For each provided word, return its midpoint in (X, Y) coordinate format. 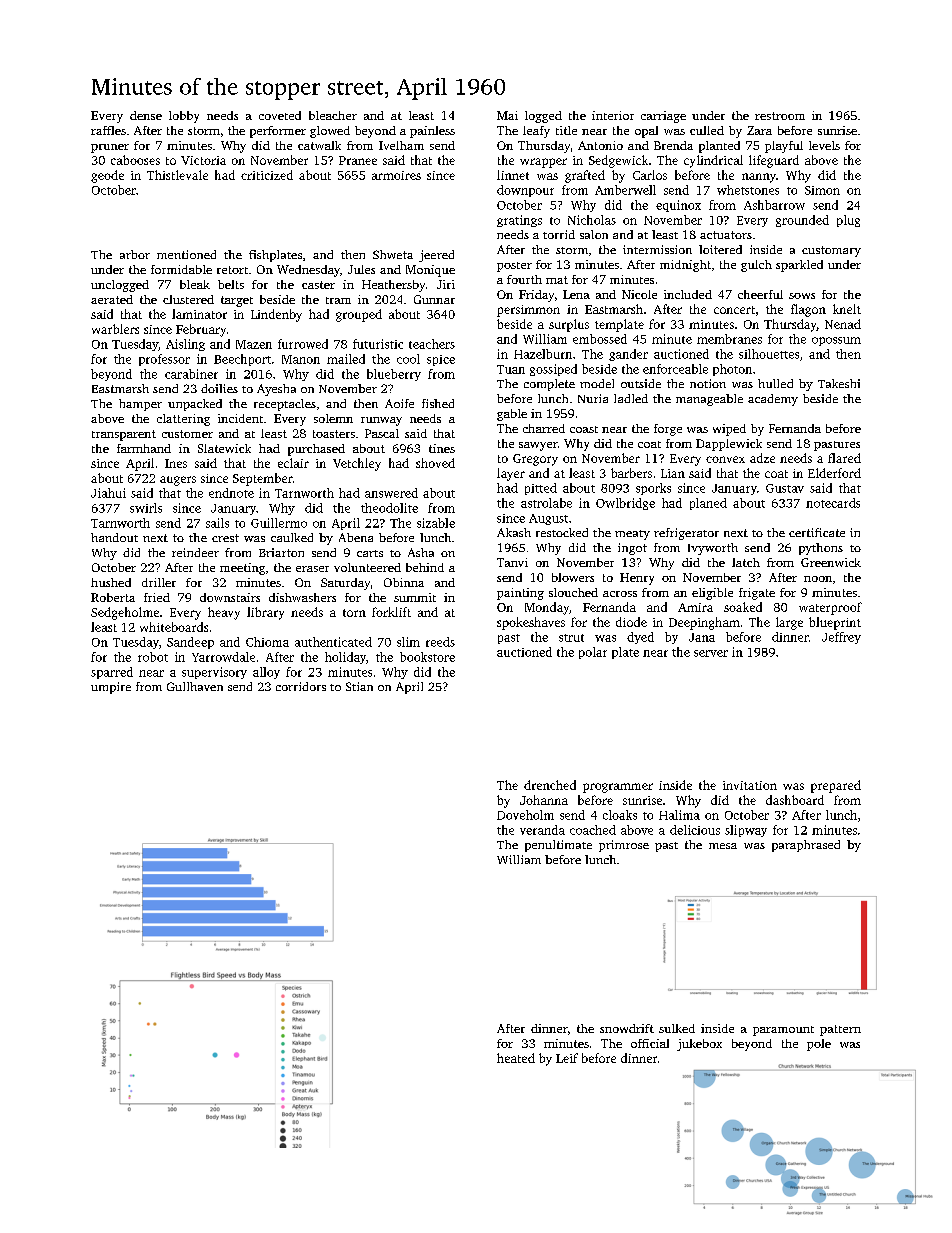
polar (593, 653)
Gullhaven (195, 686)
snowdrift (627, 1028)
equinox (678, 206)
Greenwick (831, 562)
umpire (111, 688)
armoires (396, 175)
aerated (112, 299)
